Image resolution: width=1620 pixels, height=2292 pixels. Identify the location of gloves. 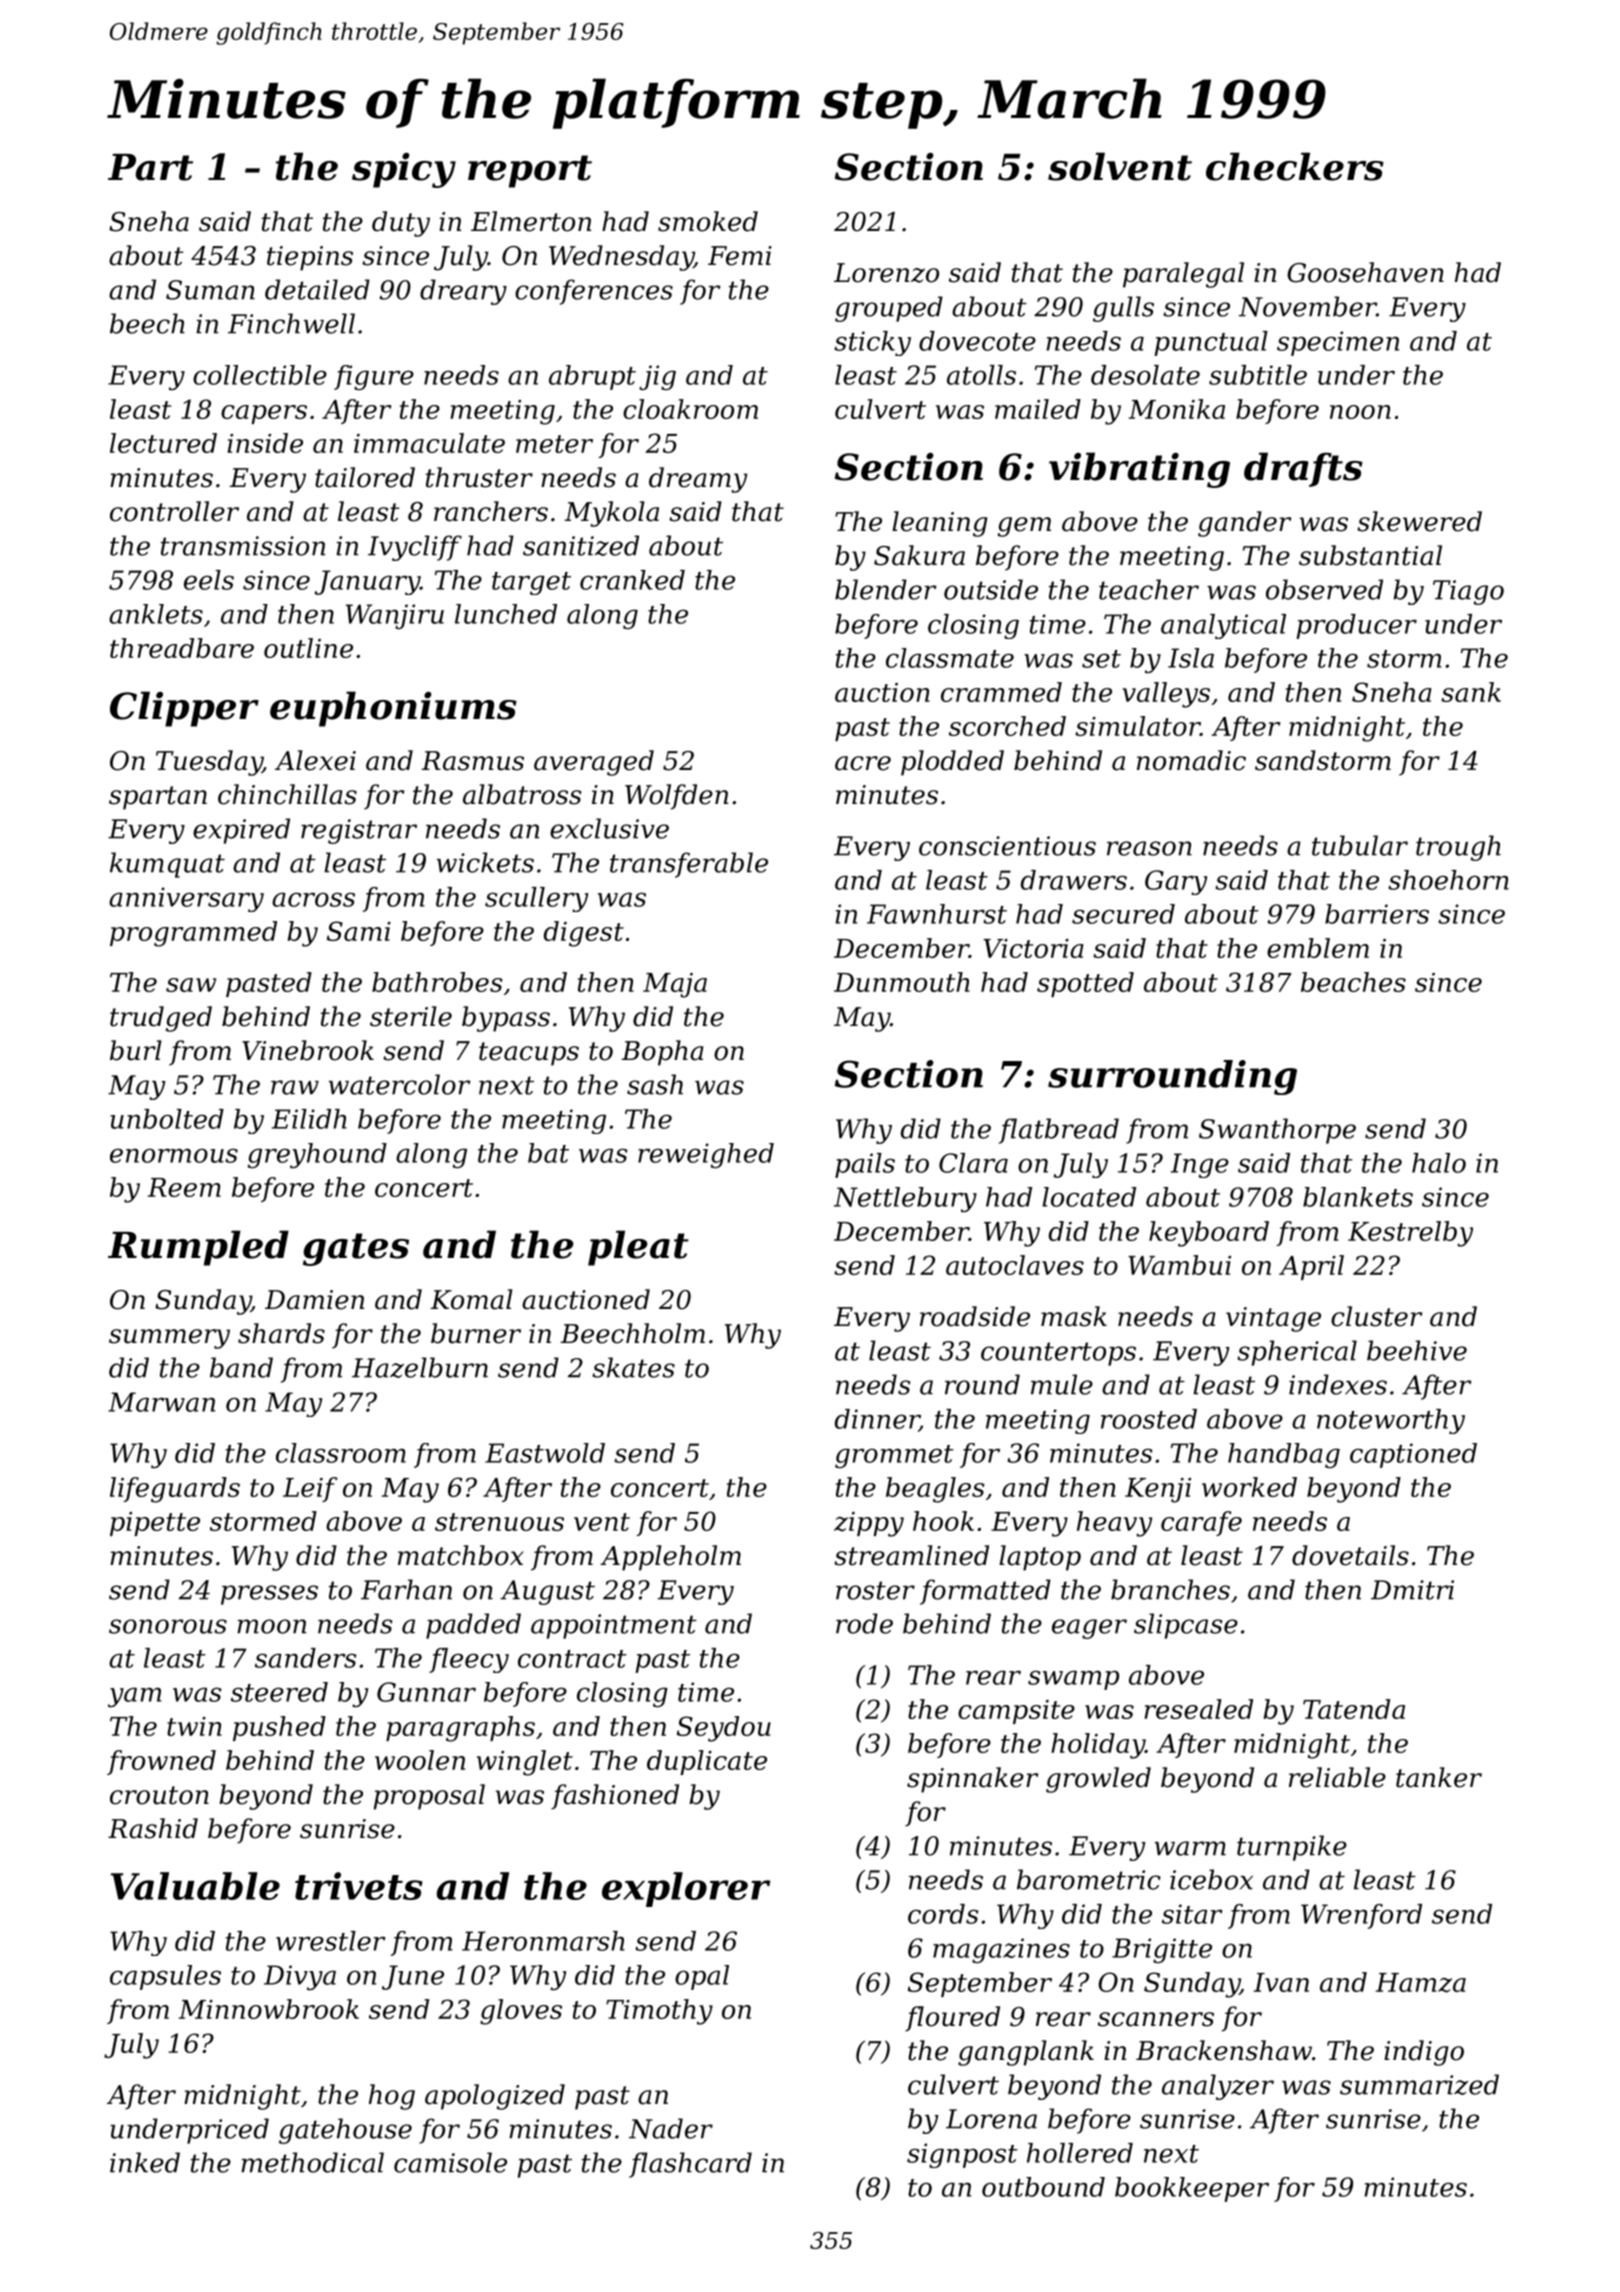
(521, 2012).
